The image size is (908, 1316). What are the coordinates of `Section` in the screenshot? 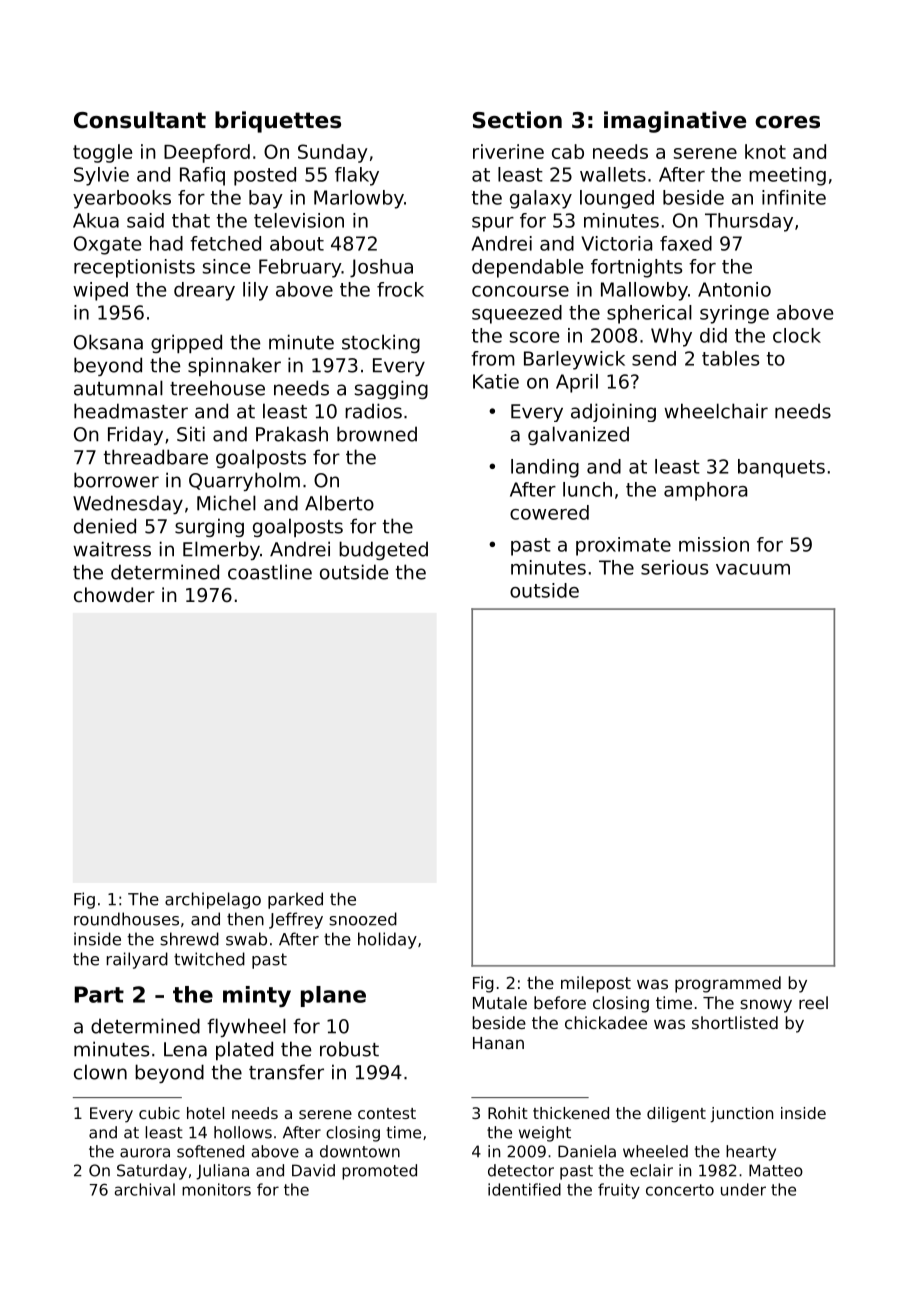 It's located at (517, 120).
